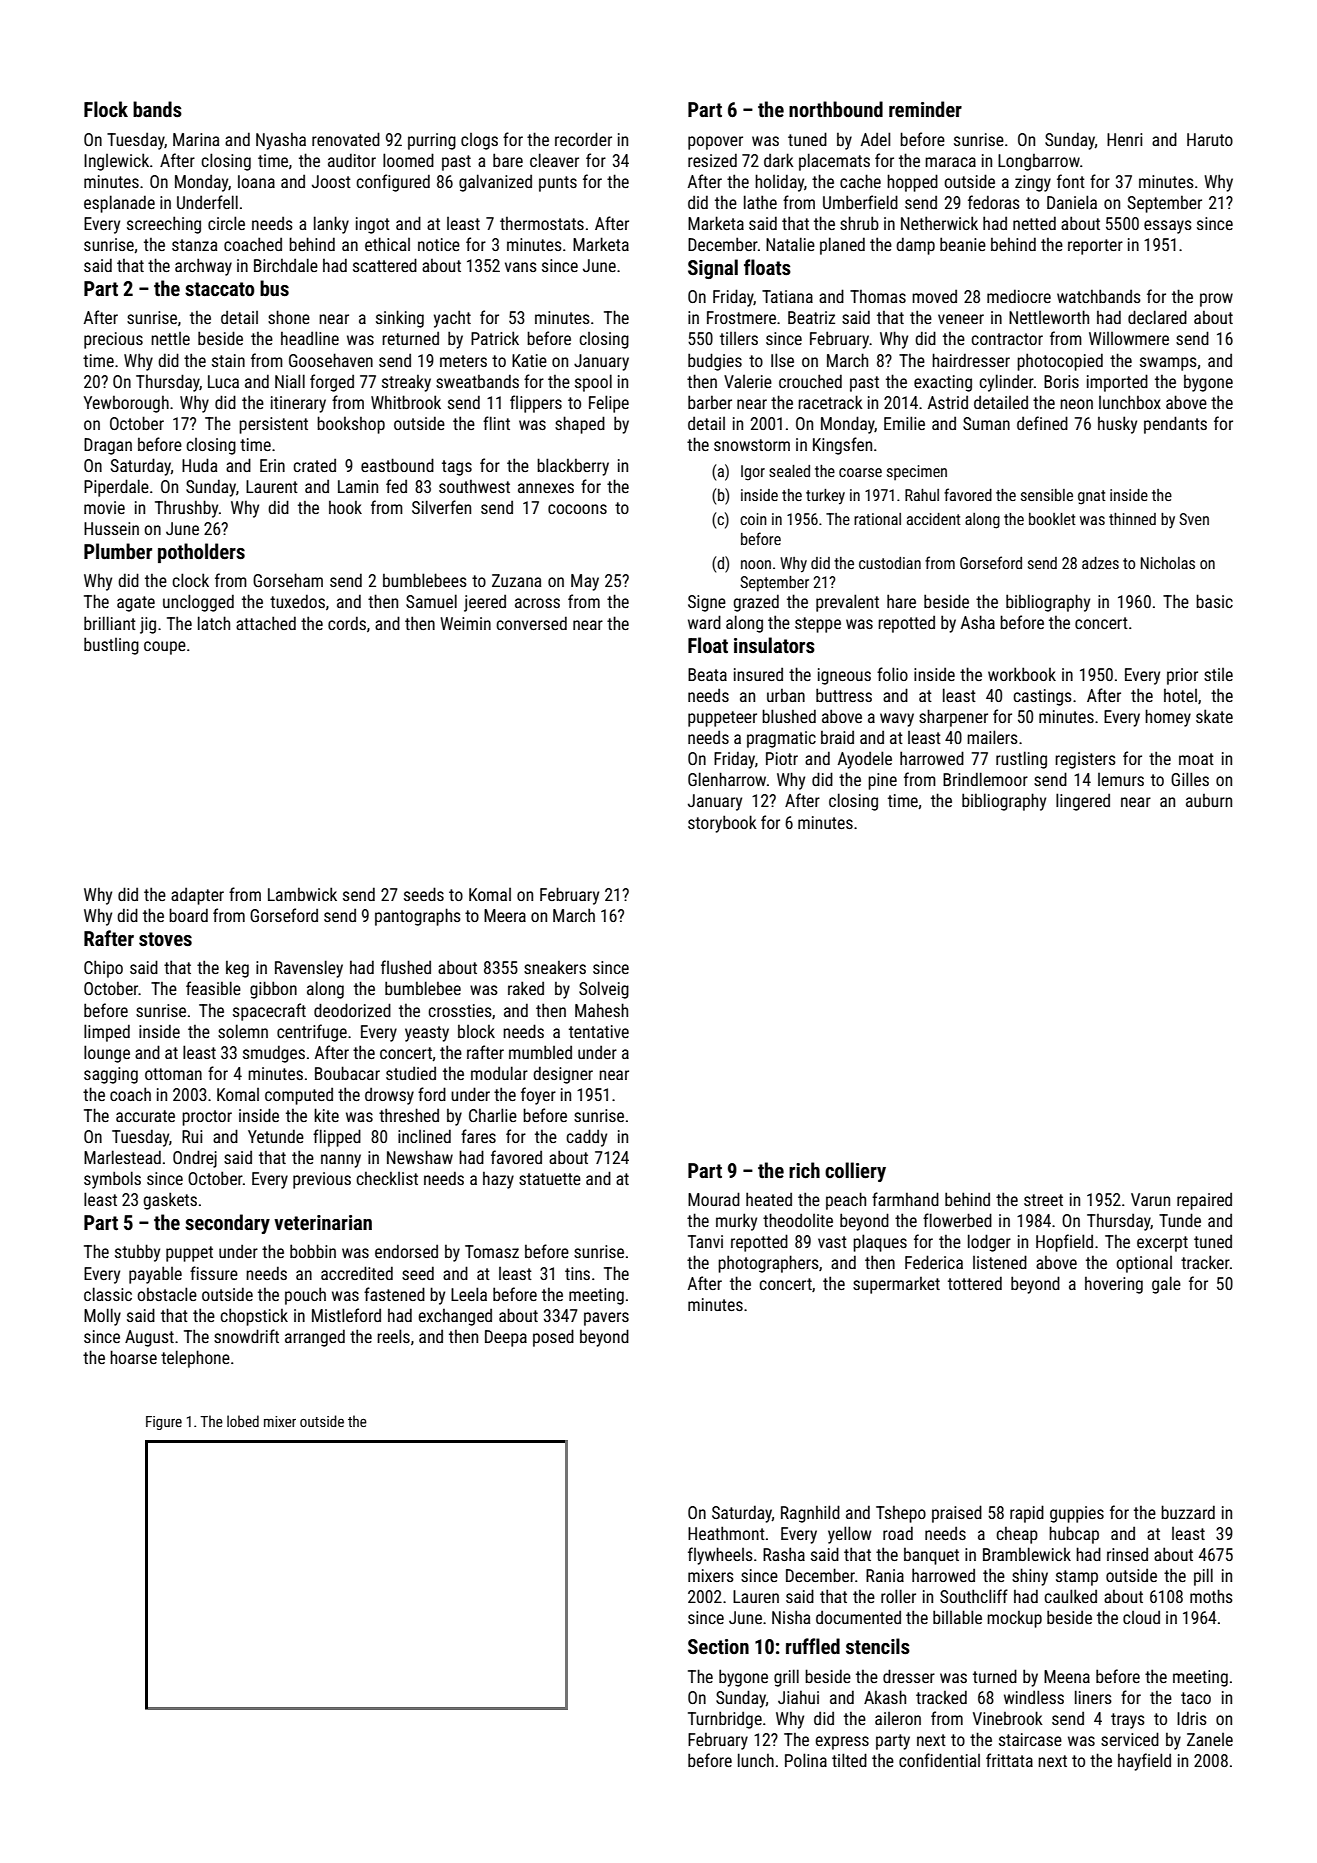 This document has width=1317, height=1863. What do you see at coordinates (243, 1421) in the document?
I see `lobed` at bounding box center [243, 1421].
